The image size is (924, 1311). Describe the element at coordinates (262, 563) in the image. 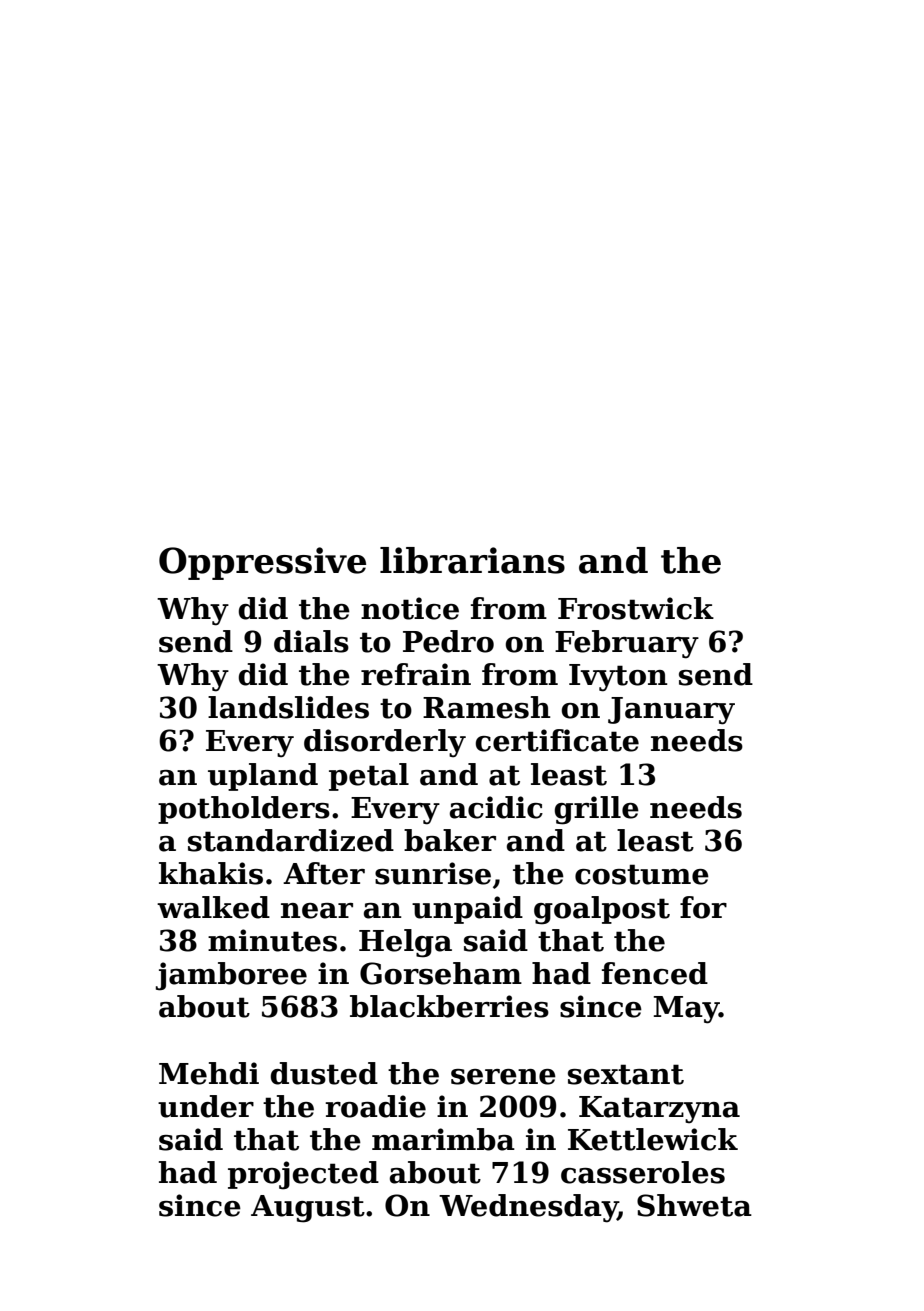

I see `Oppressive` at that location.
